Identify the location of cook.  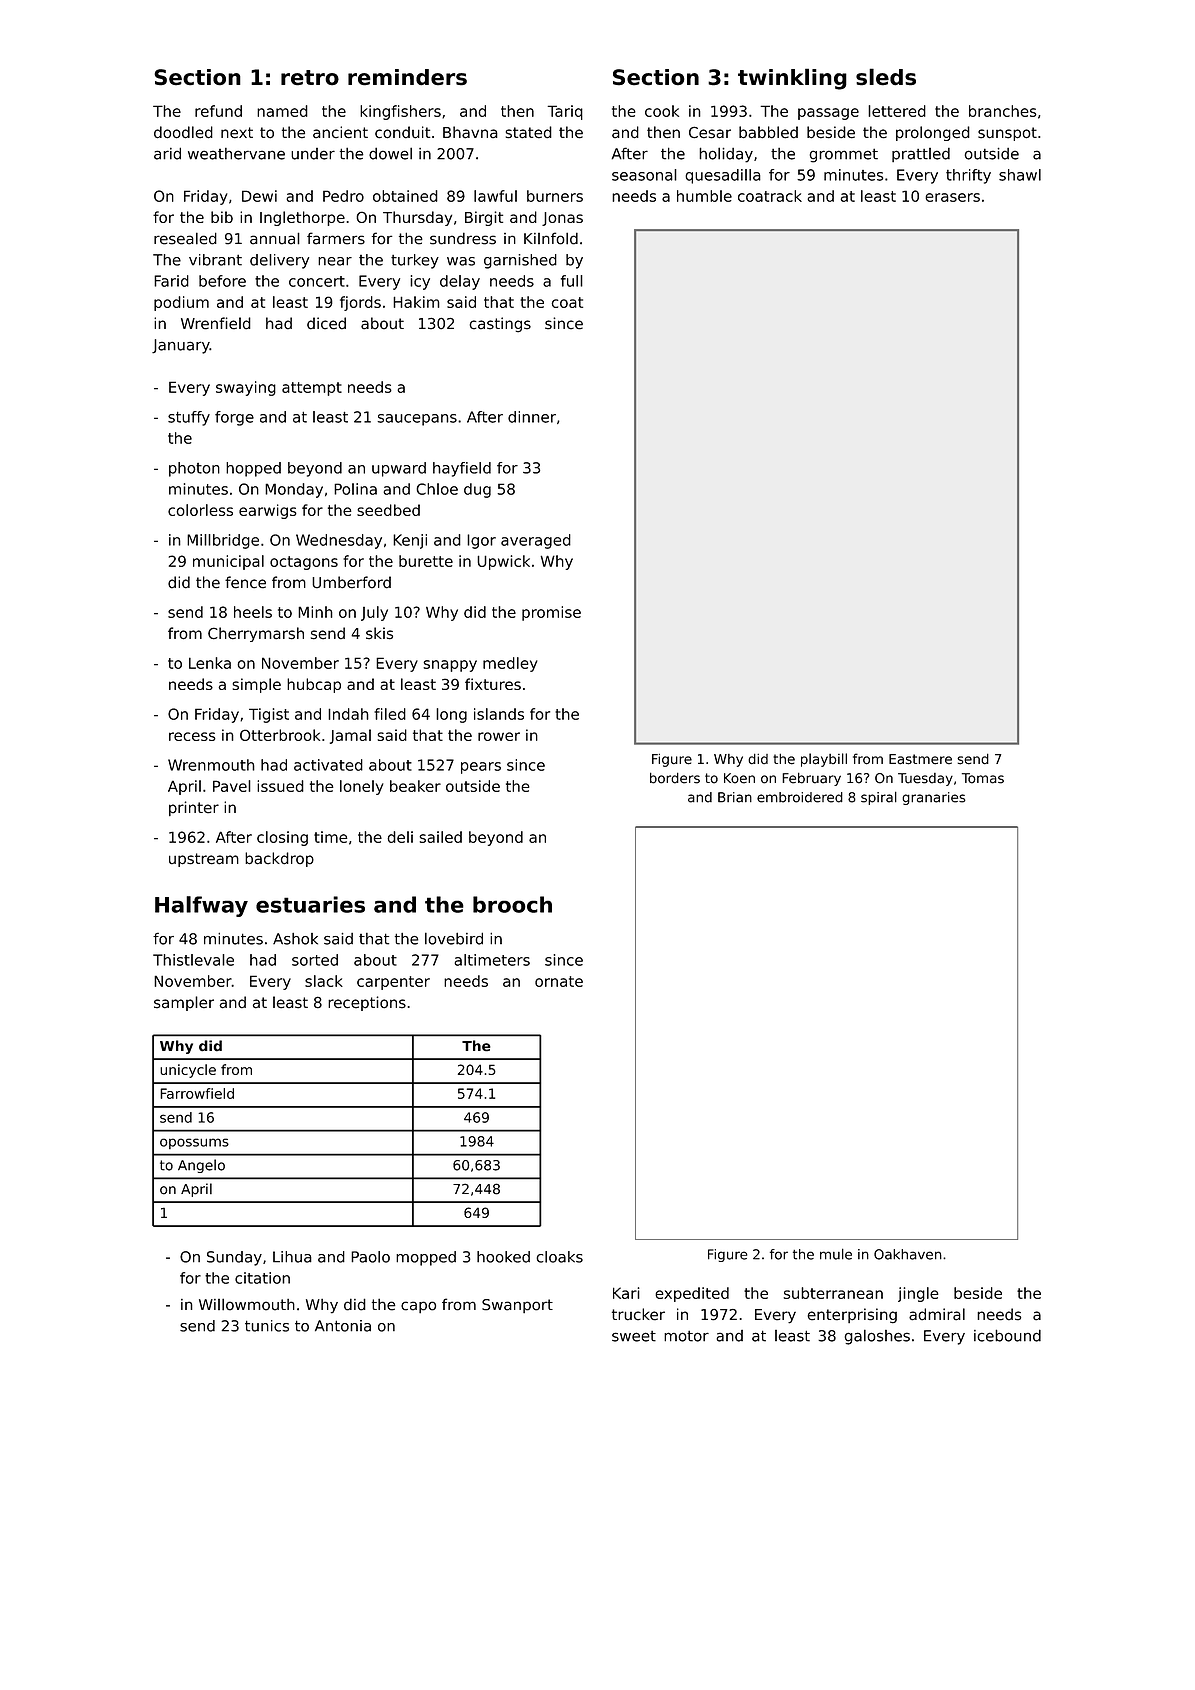
(662, 111).
